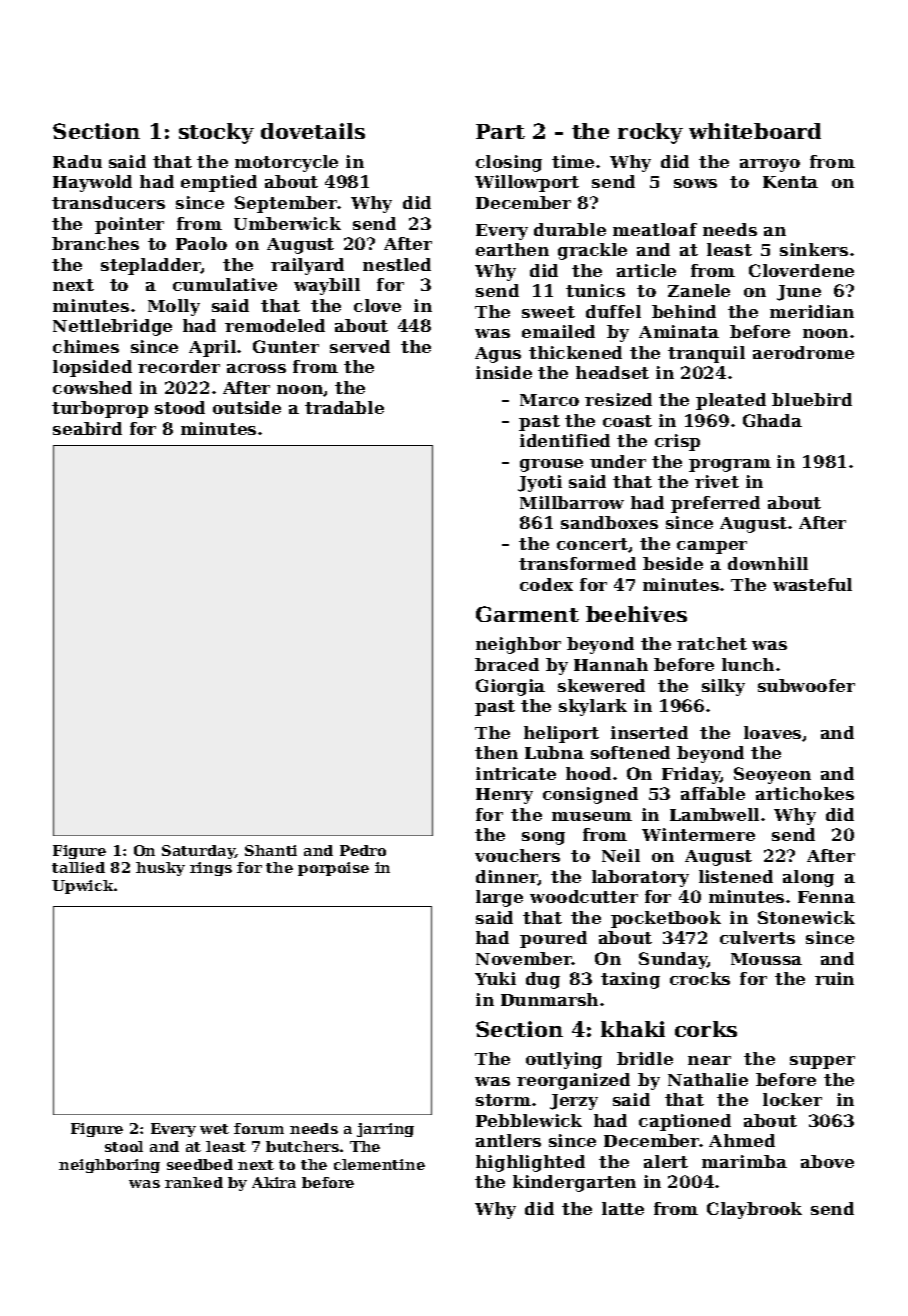 The image size is (908, 1316). Describe the element at coordinates (363, 850) in the page. I see `Pedro` at that location.
